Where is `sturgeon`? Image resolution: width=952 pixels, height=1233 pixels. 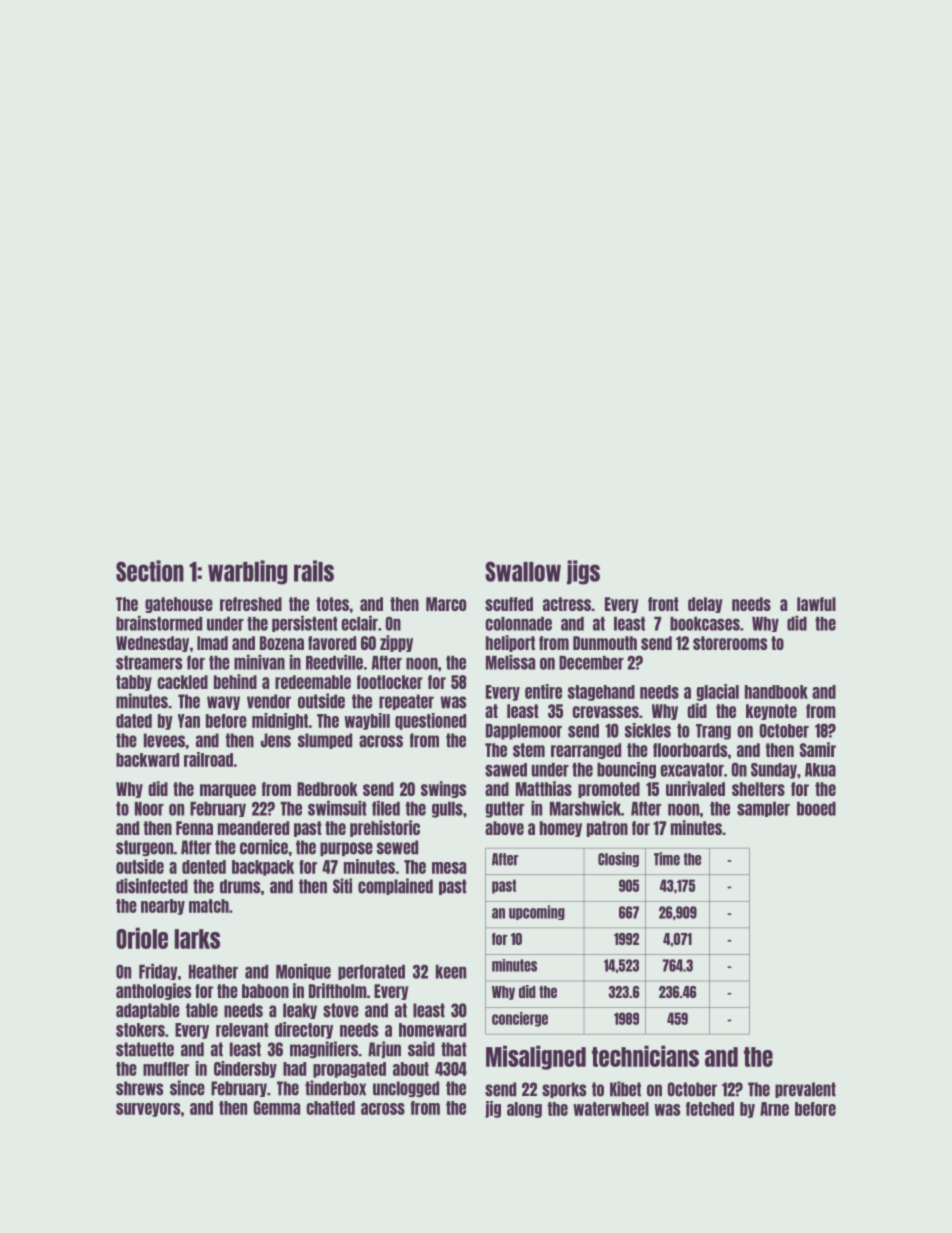
sturgeon is located at coordinates (145, 848).
